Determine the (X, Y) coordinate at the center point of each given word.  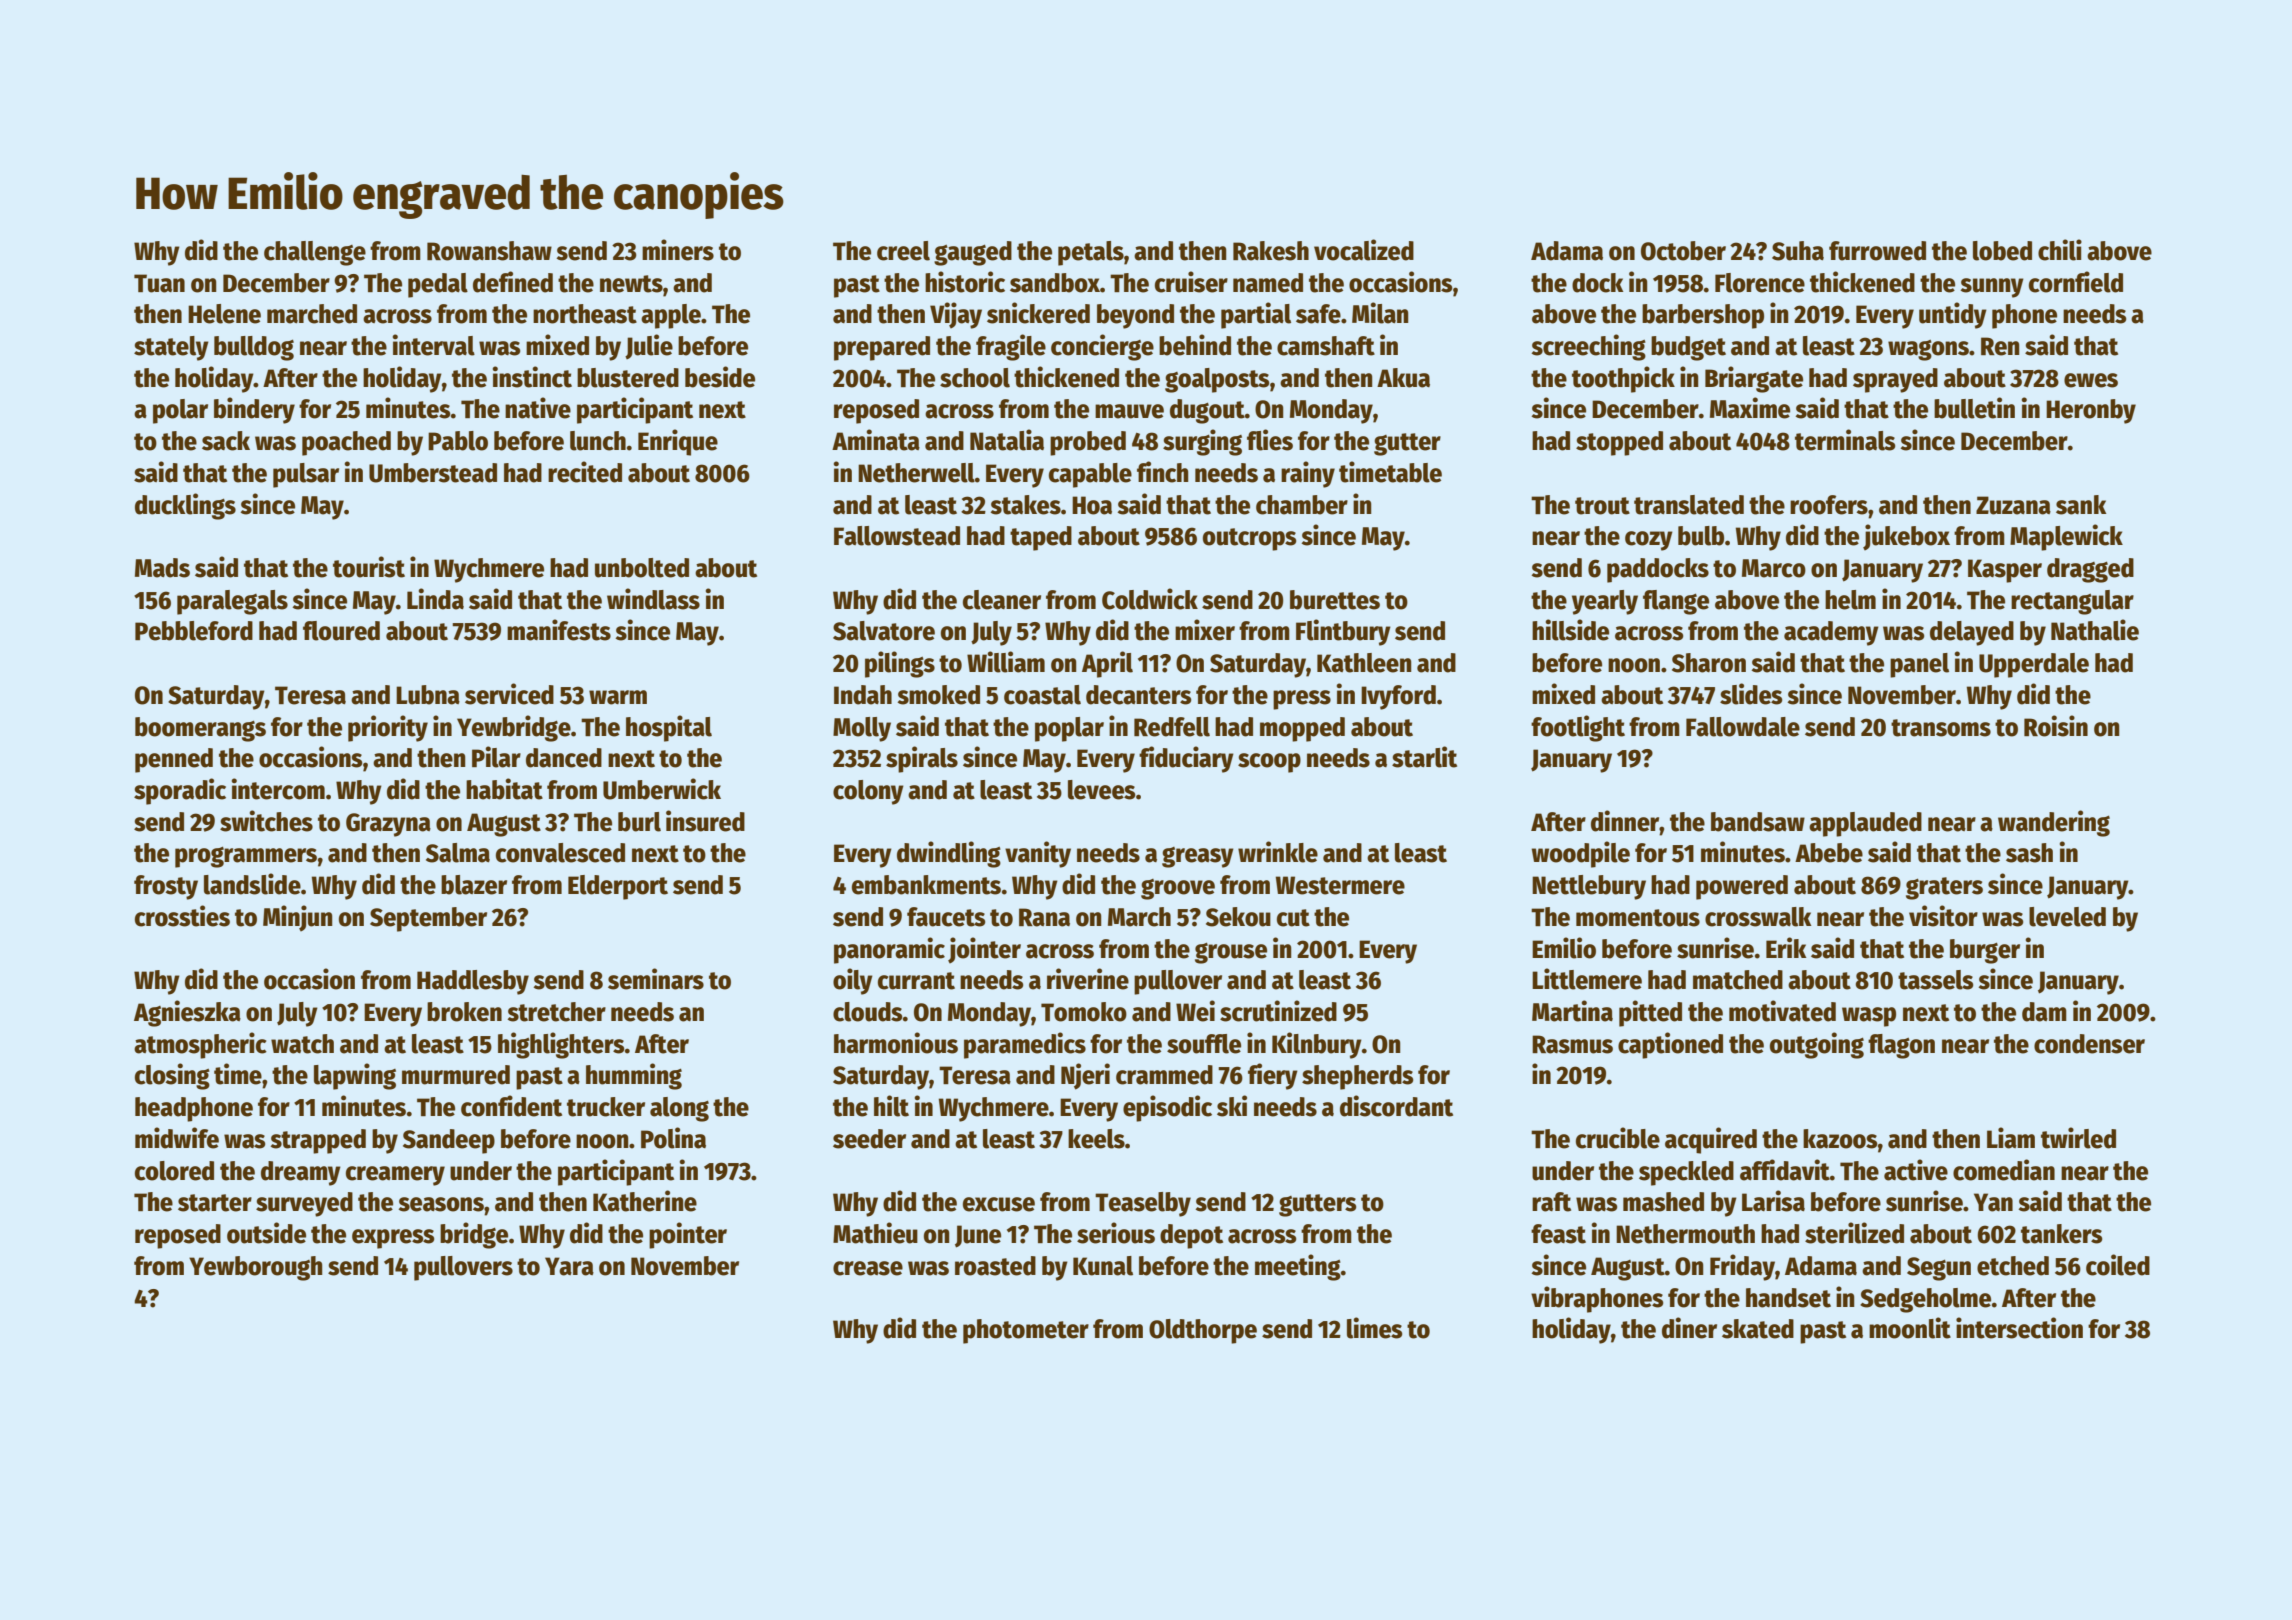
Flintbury (1343, 632)
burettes (1335, 600)
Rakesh (1271, 251)
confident (511, 1106)
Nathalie (2095, 630)
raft (1551, 1202)
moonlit (1910, 1328)
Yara (569, 1266)
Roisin (2056, 726)
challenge (315, 253)
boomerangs (200, 729)
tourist (369, 567)
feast (1558, 1234)
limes (1374, 1328)
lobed (2002, 251)
